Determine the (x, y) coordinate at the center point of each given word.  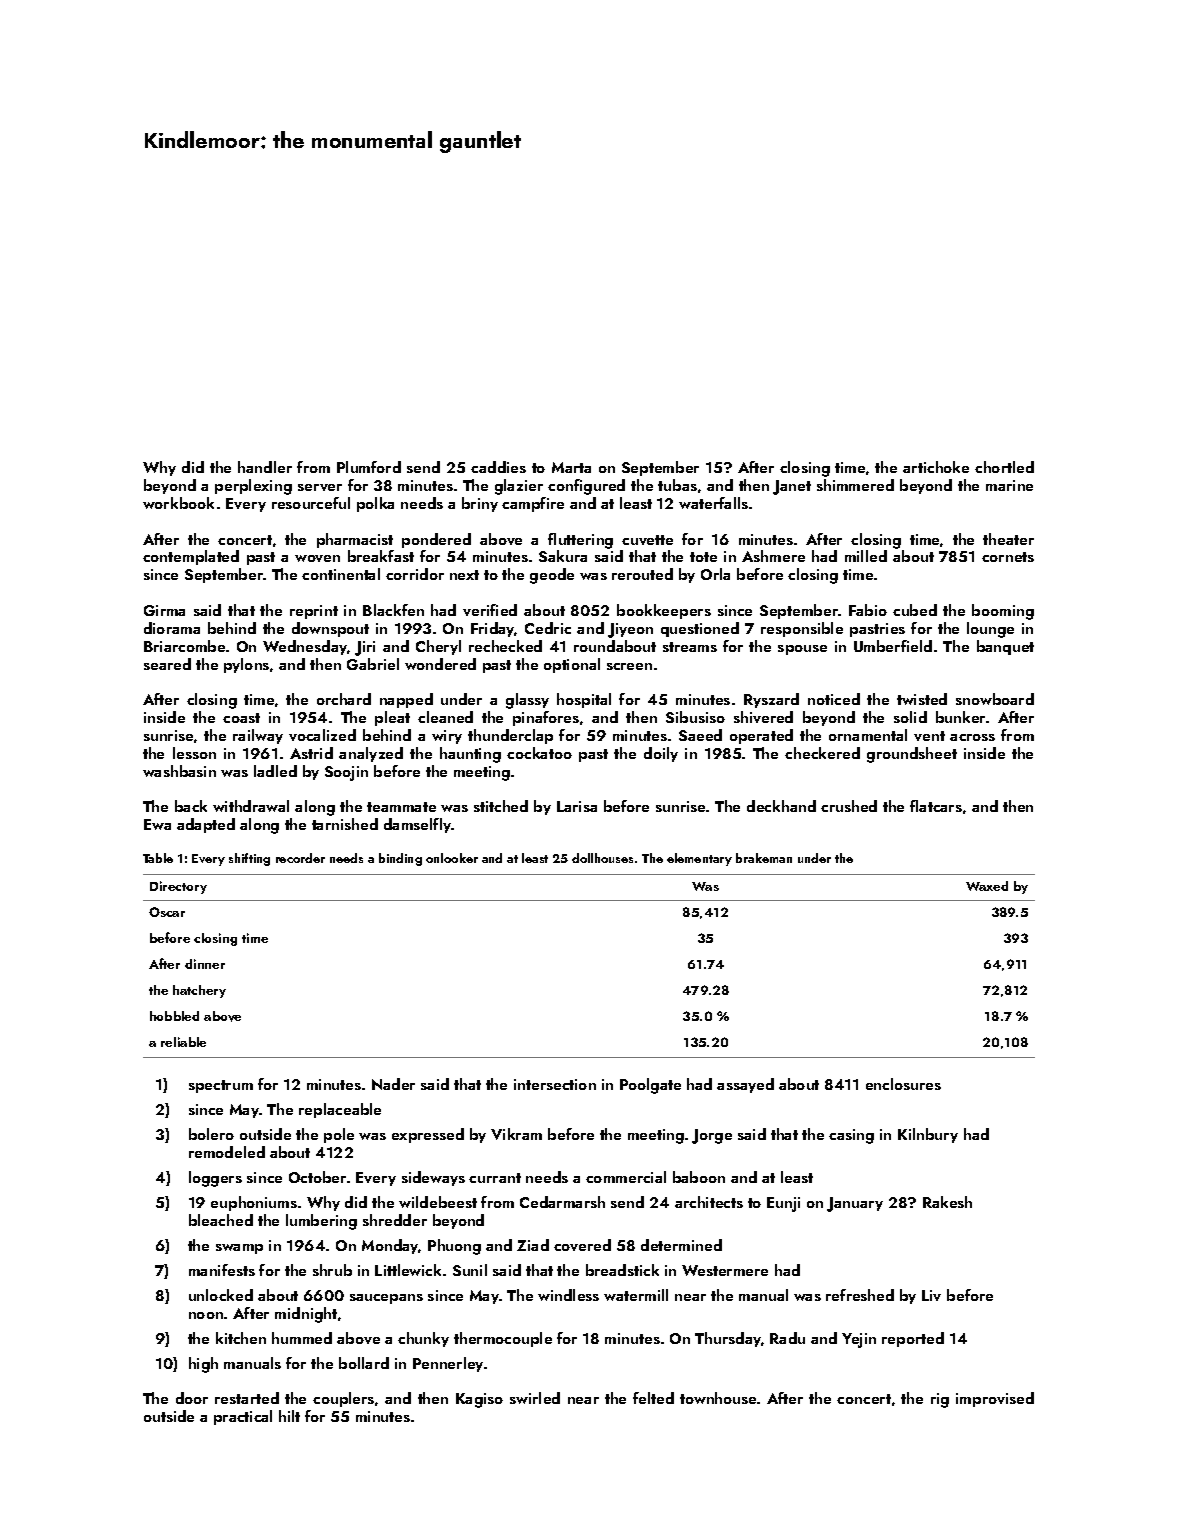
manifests (222, 1270)
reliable (183, 1042)
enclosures (903, 1084)
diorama (172, 628)
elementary (699, 859)
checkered (822, 753)
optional (572, 665)
